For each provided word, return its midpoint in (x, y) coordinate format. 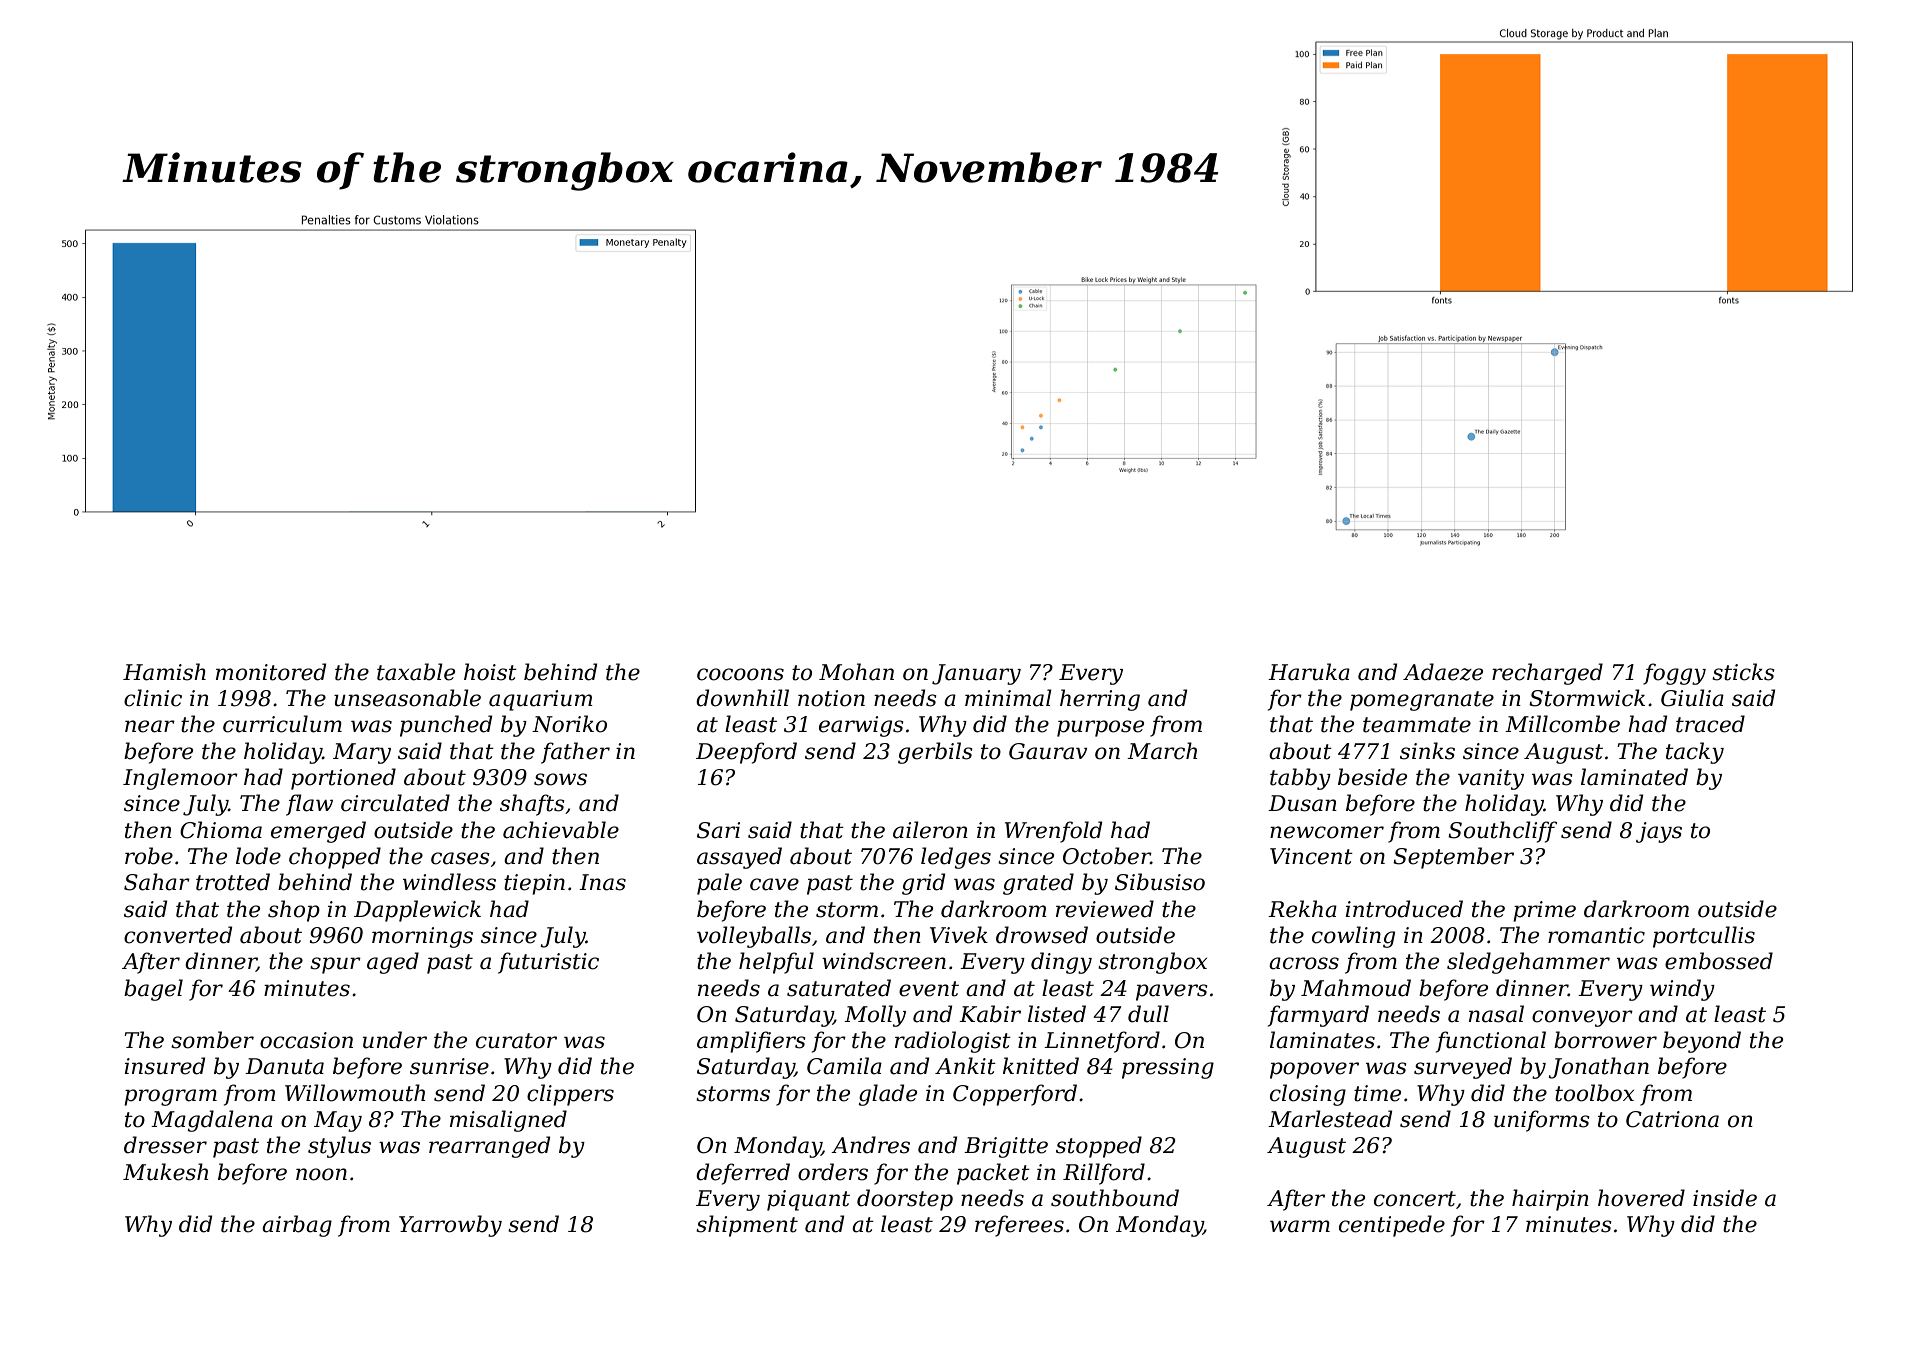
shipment (747, 1226)
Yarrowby (450, 1226)
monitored (271, 672)
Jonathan (1598, 1068)
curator (516, 1041)
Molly (875, 1016)
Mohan (856, 672)
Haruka (1309, 672)
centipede (1392, 1226)
